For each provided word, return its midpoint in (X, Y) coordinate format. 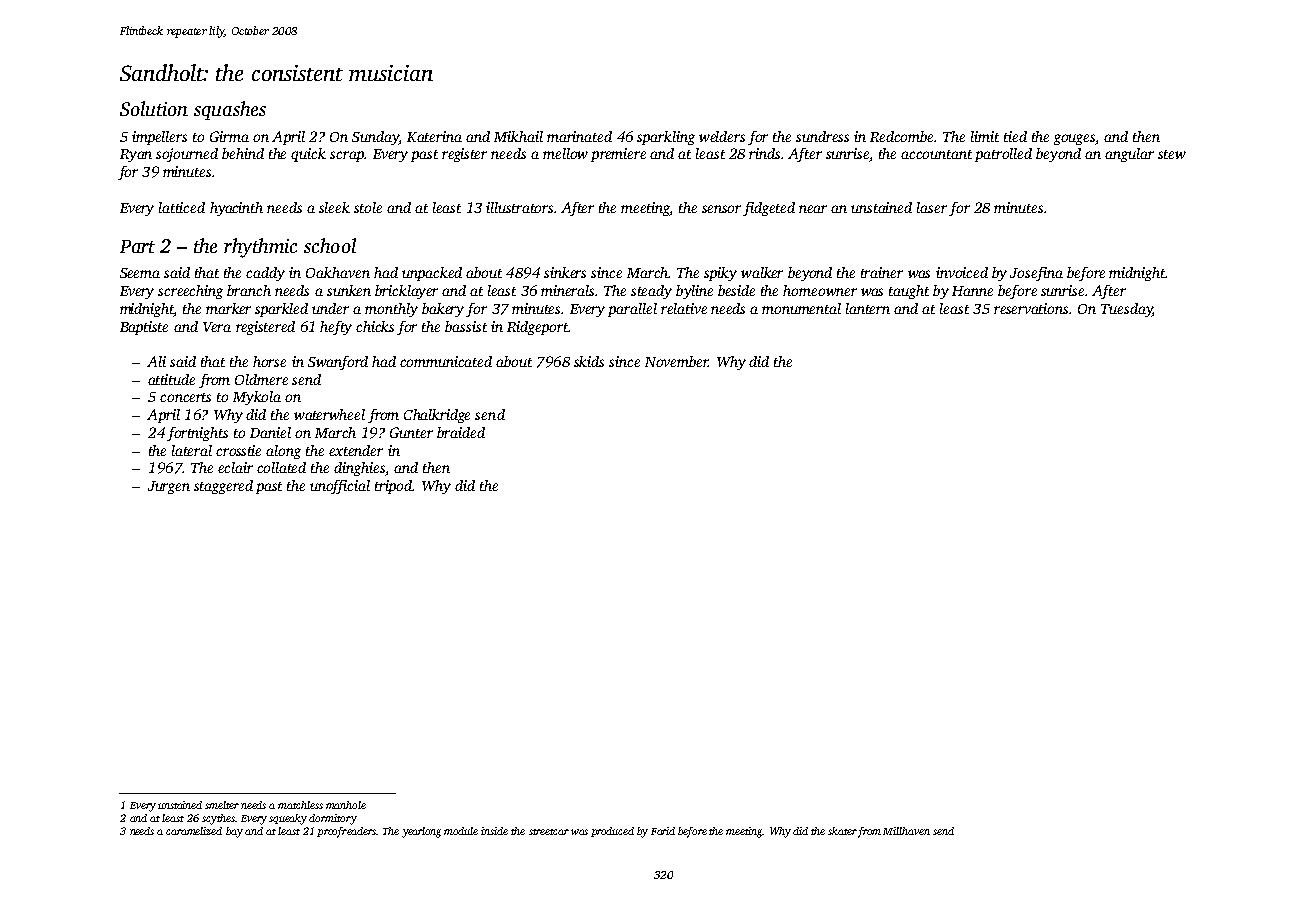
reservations (1031, 308)
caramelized (194, 831)
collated (281, 467)
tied (1015, 136)
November (676, 361)
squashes (230, 110)
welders (722, 136)
